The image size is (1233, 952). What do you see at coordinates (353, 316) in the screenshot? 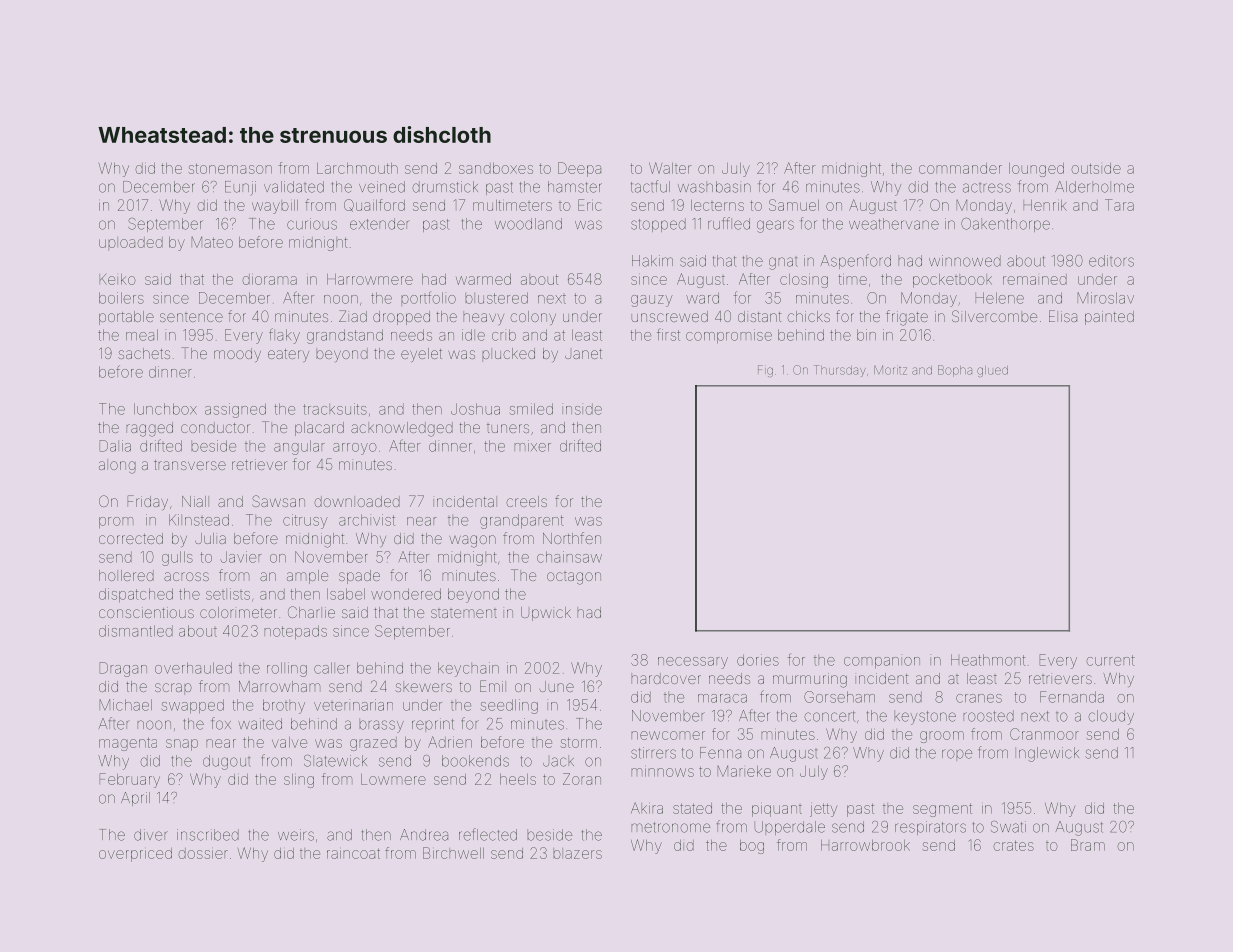
I see `Ziad` at bounding box center [353, 316].
